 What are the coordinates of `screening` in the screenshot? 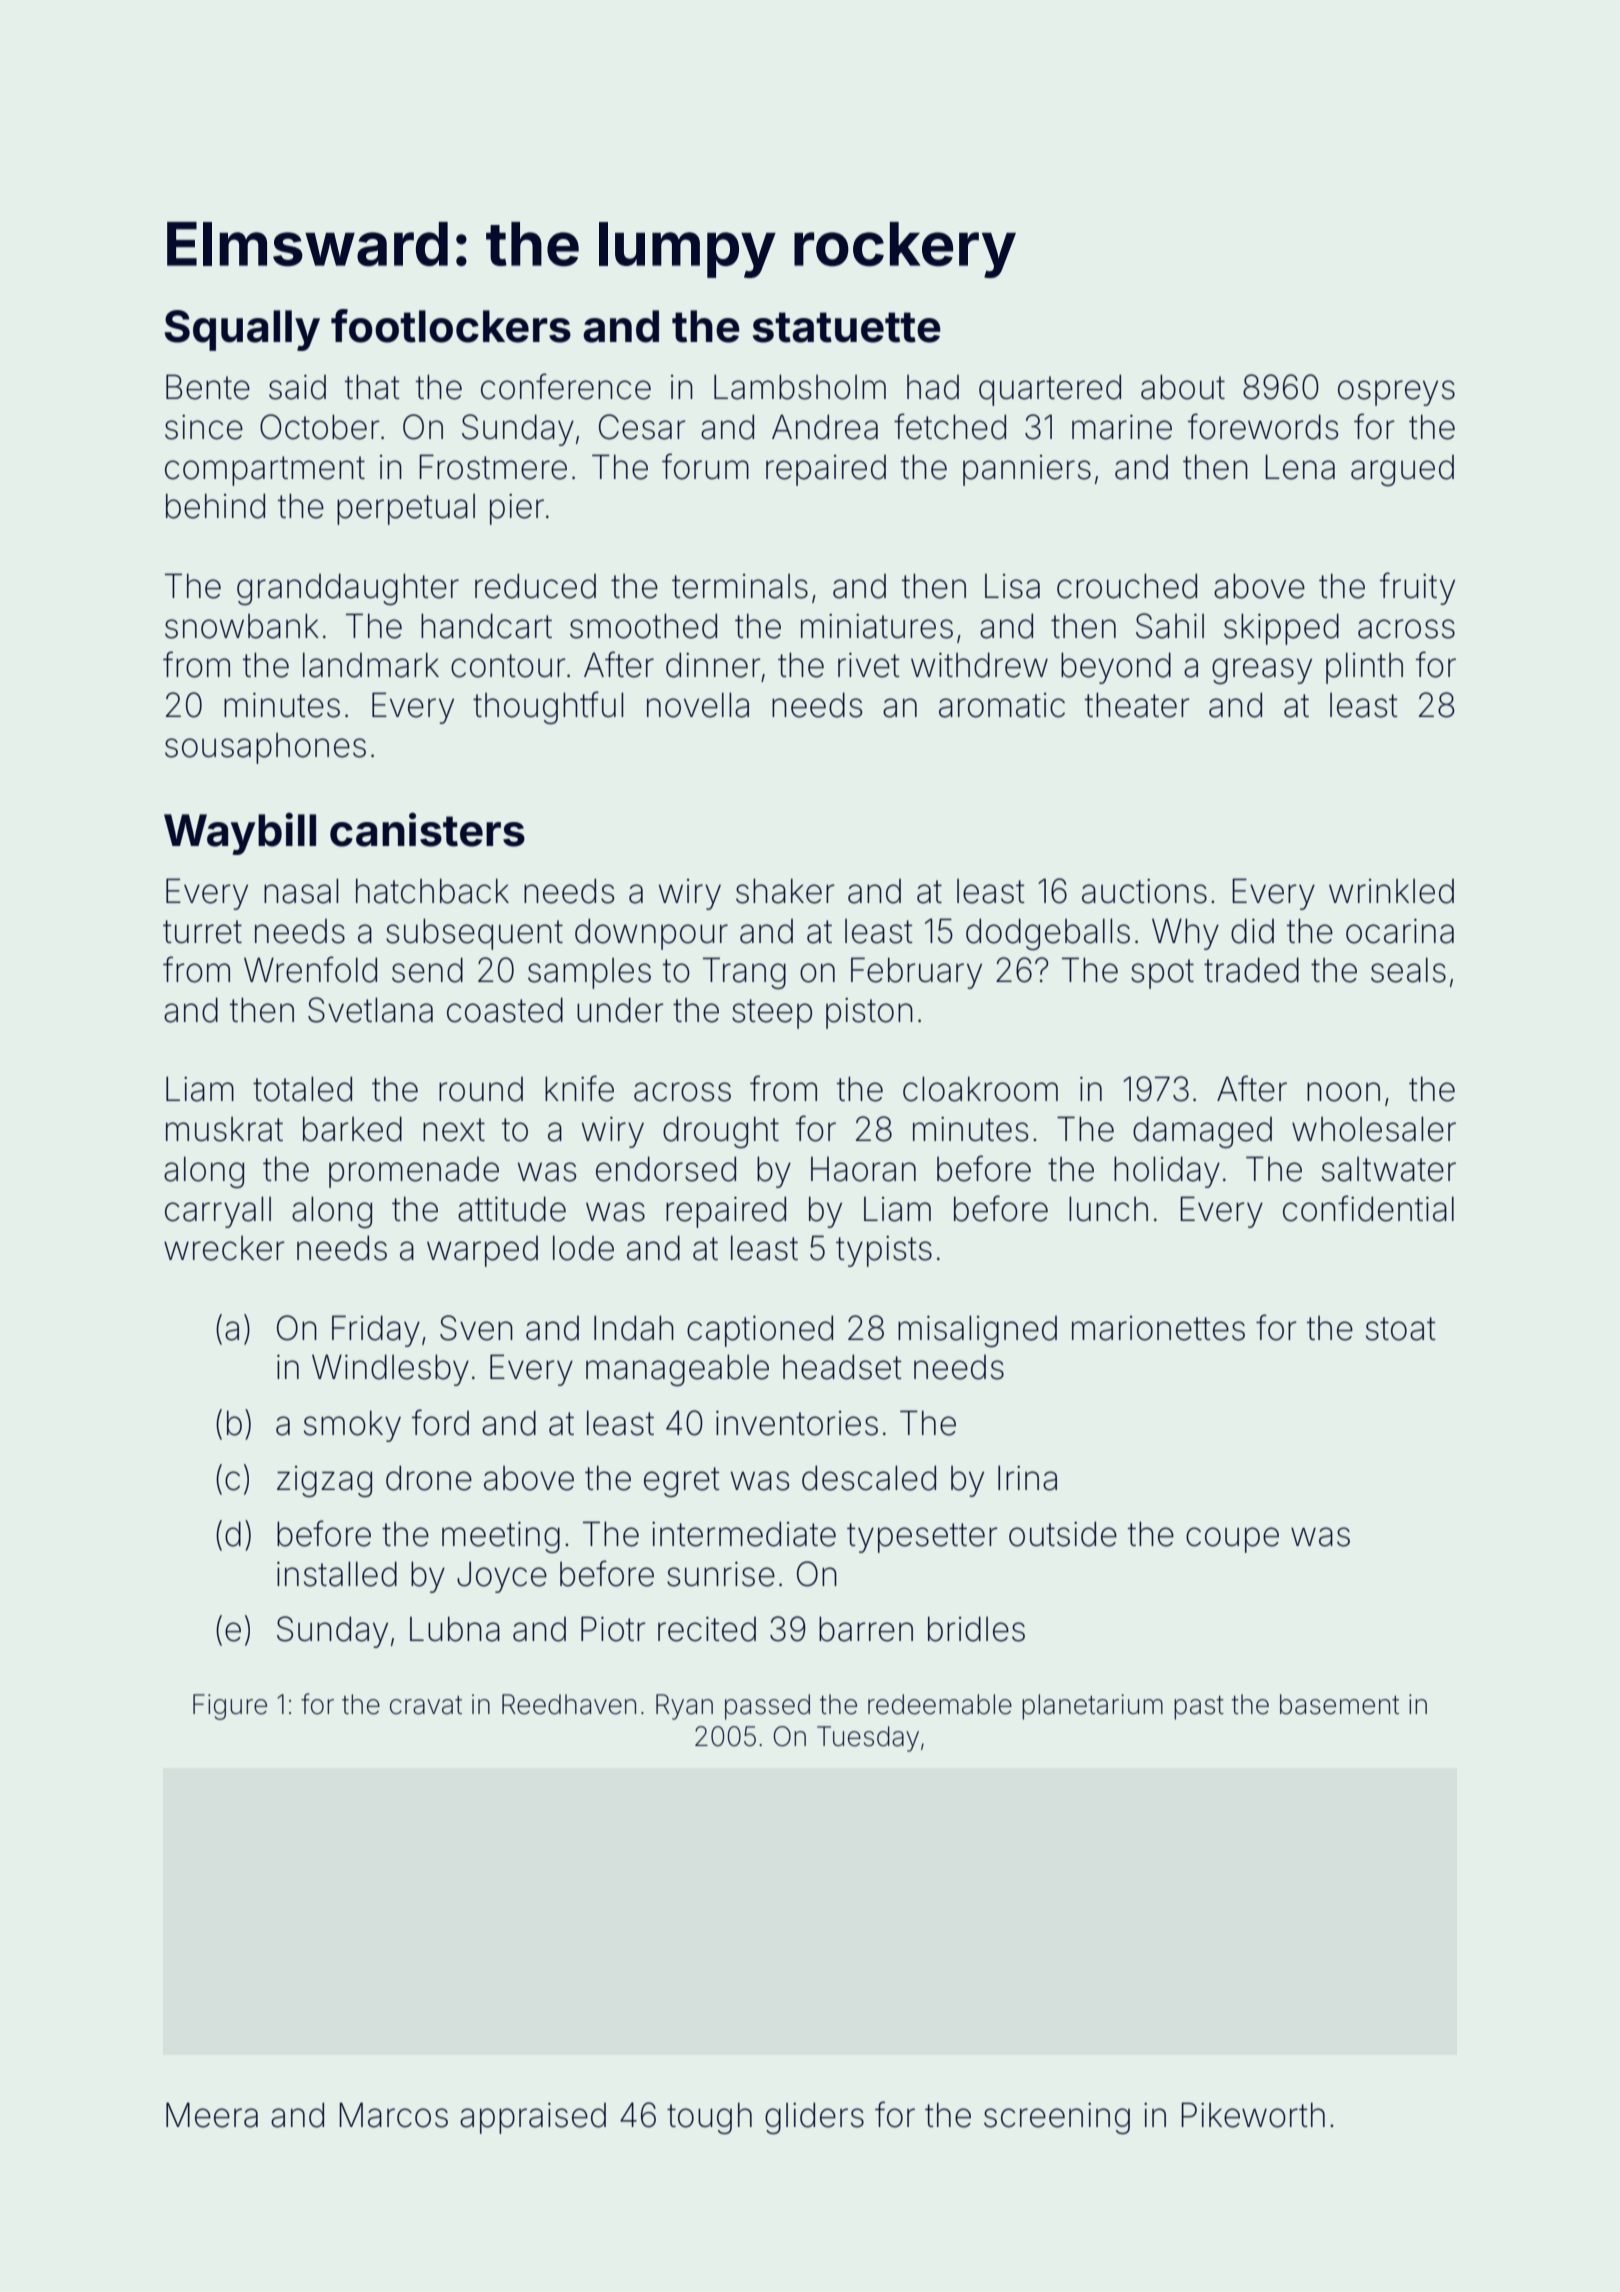 It's located at (1057, 2118).
